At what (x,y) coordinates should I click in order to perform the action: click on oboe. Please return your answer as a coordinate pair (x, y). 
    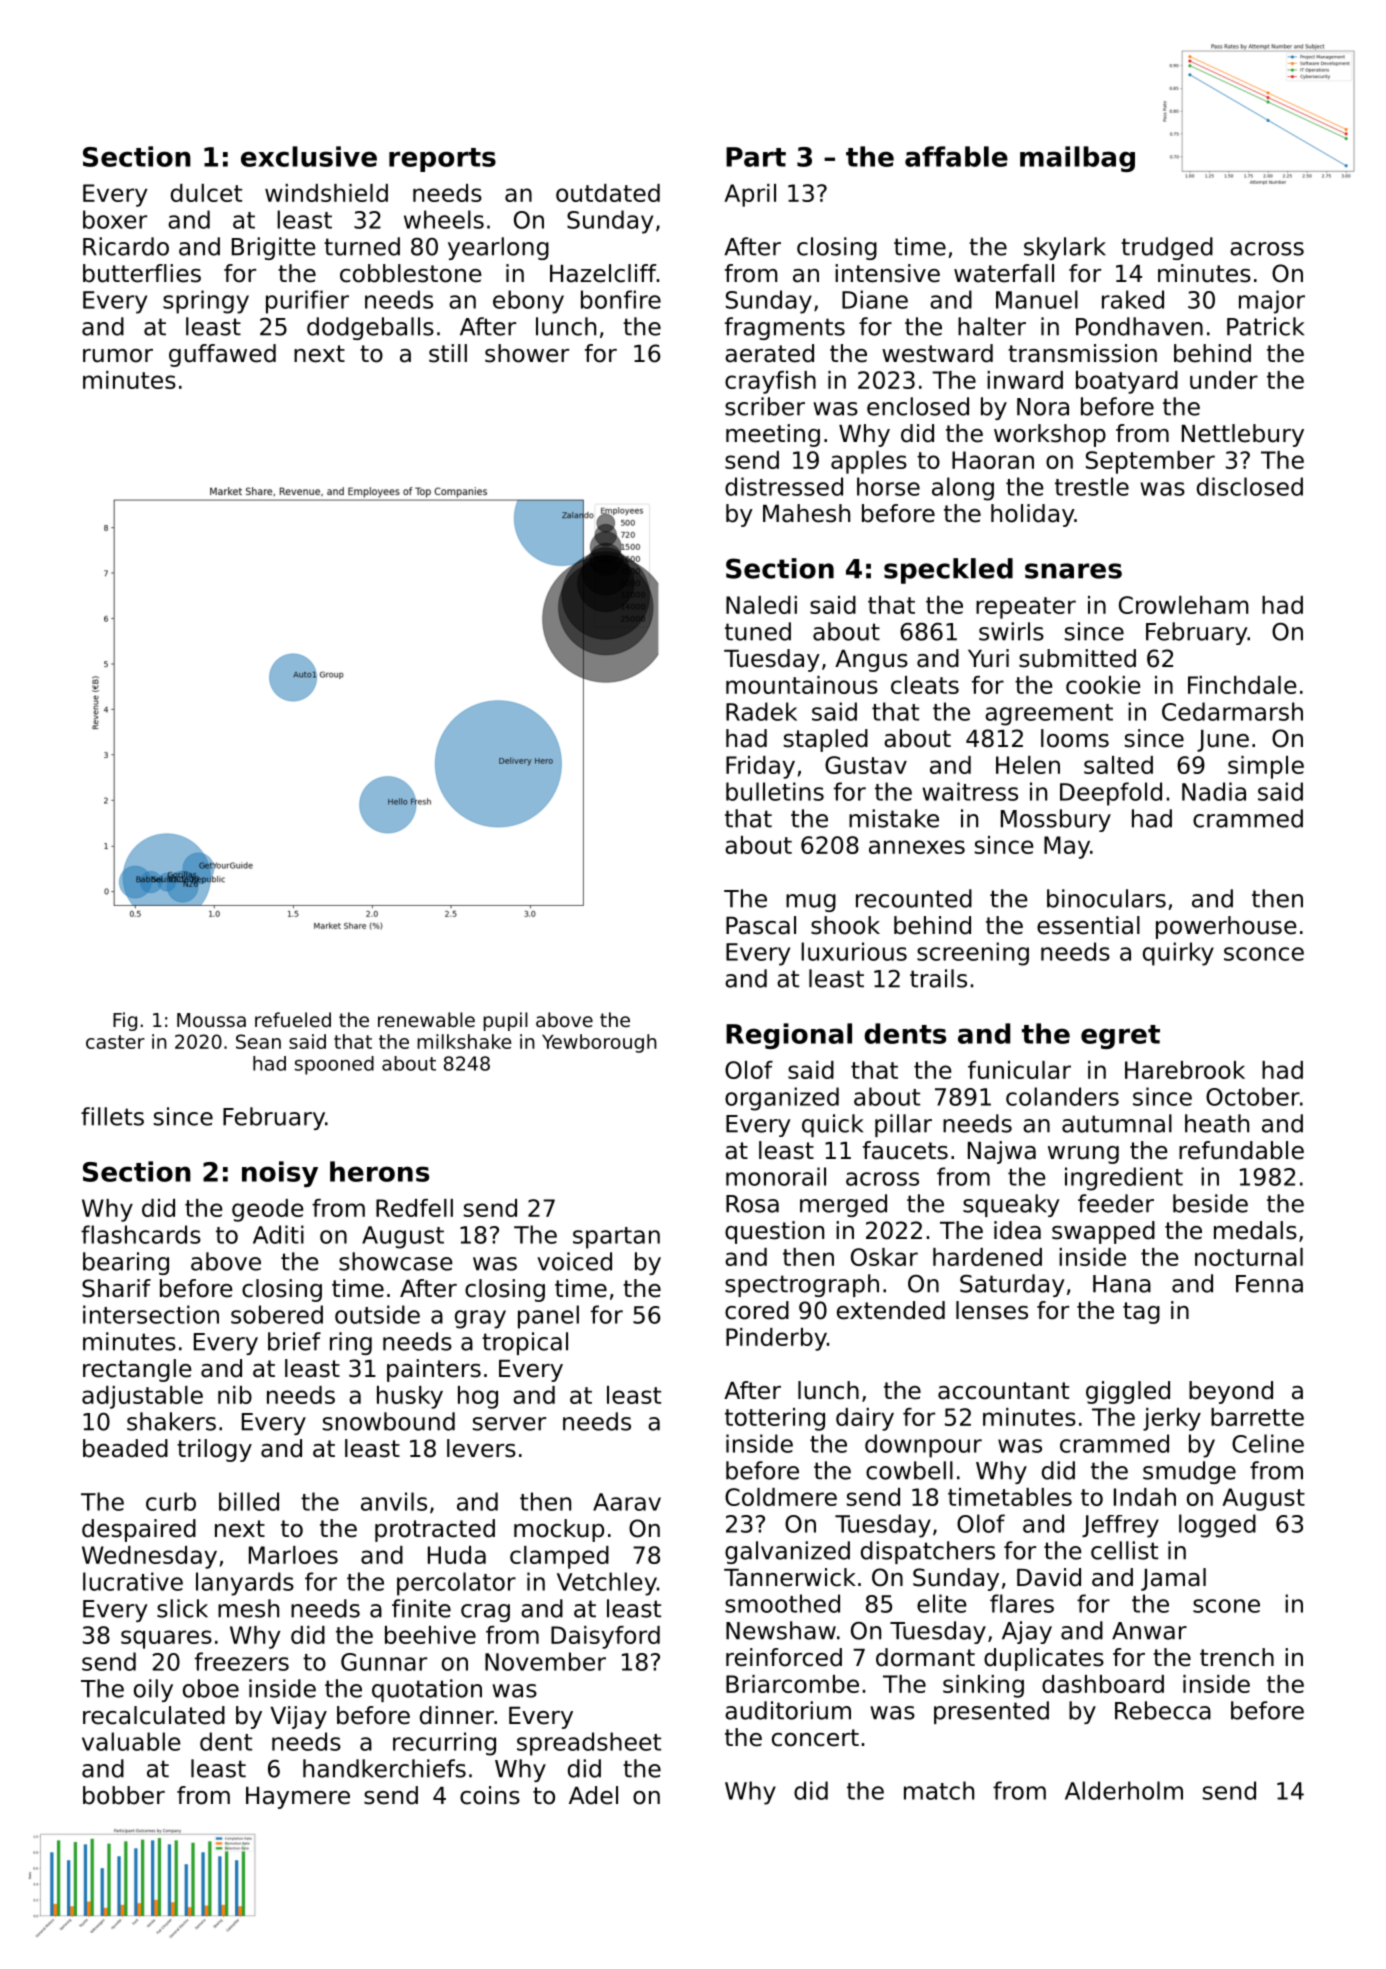
    Looking at the image, I should click on (211, 1688).
